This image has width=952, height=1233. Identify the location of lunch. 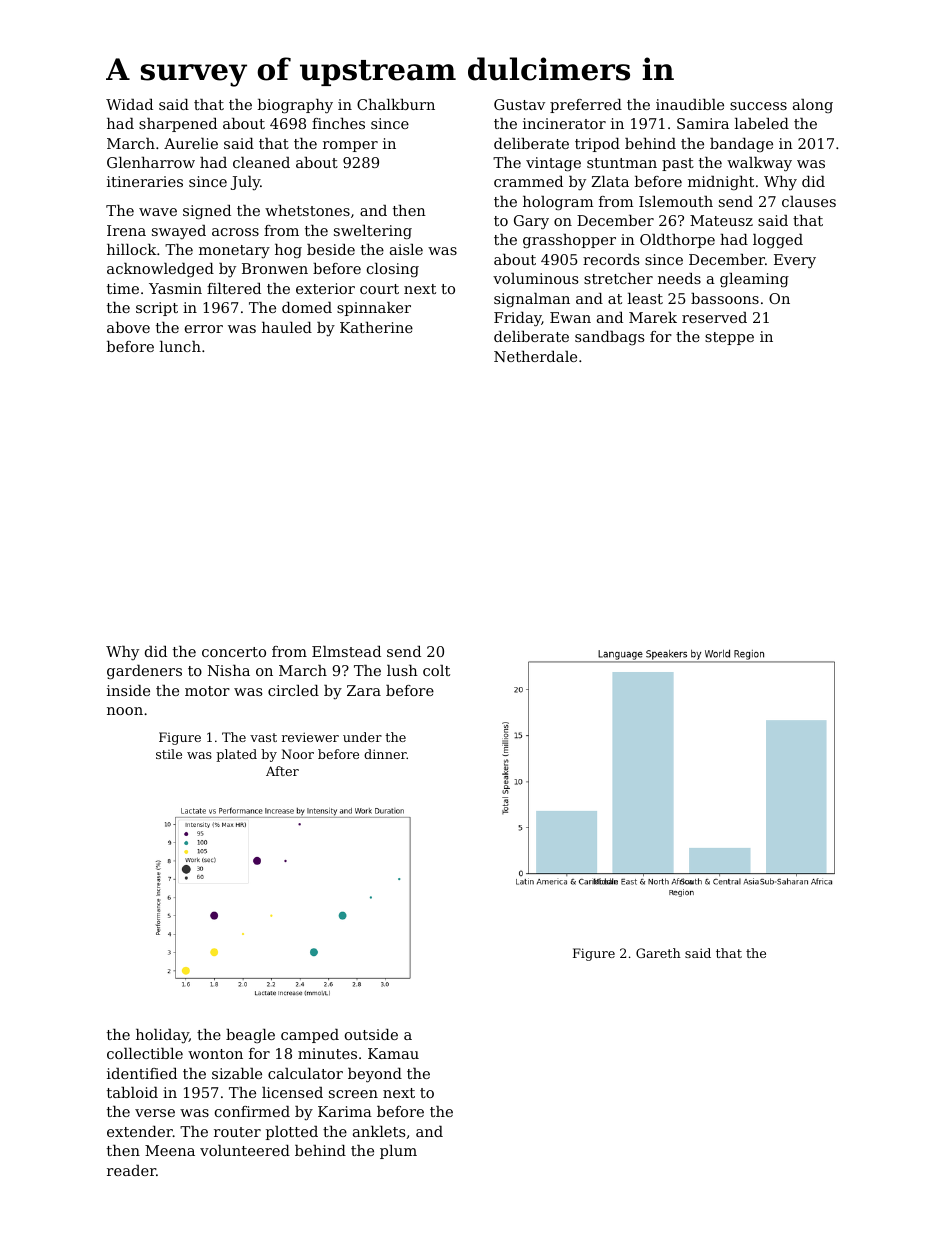
(180, 346).
